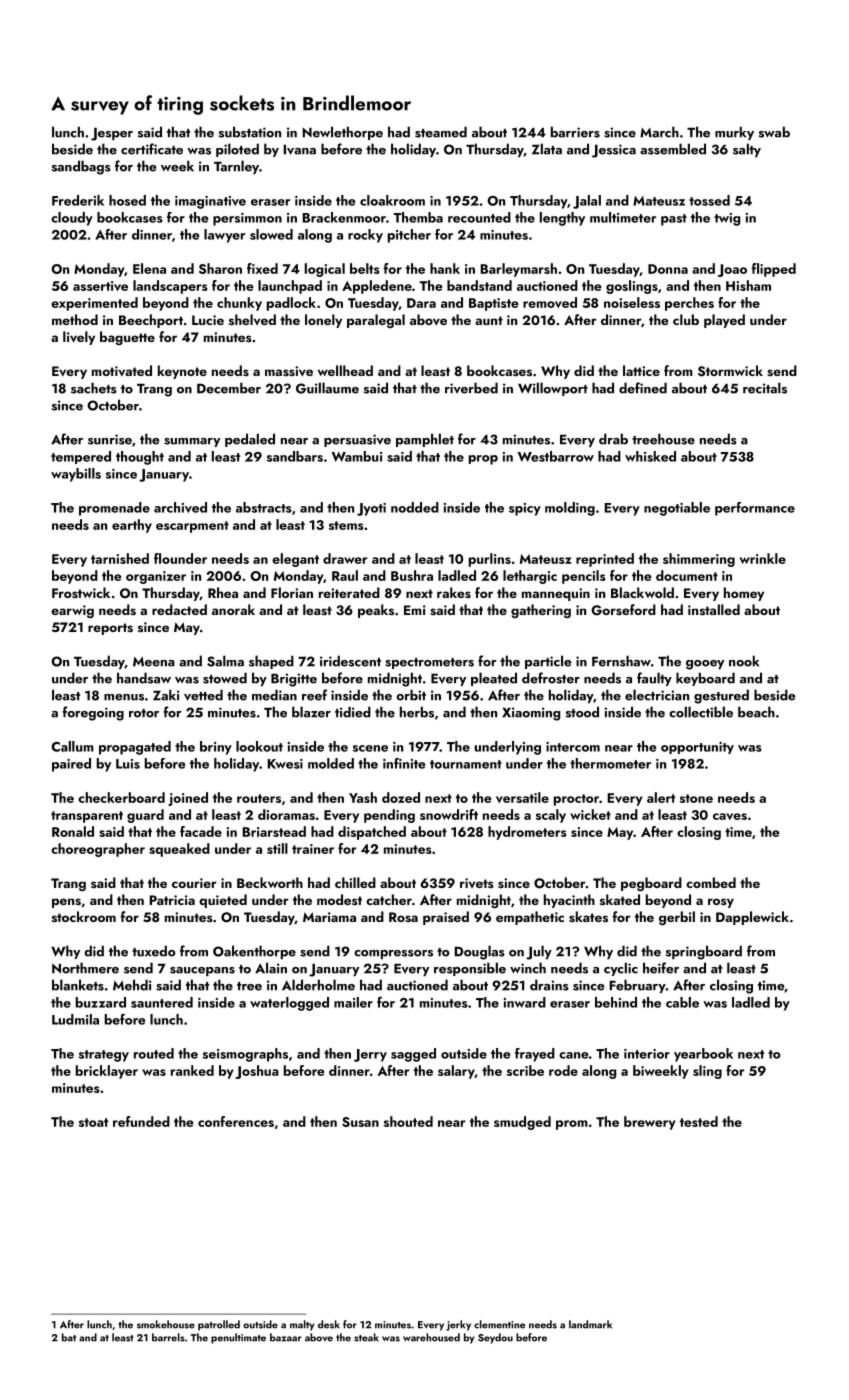 This document has height=1400, width=849. Describe the element at coordinates (69, 1337) in the document. I see `bat` at that location.
